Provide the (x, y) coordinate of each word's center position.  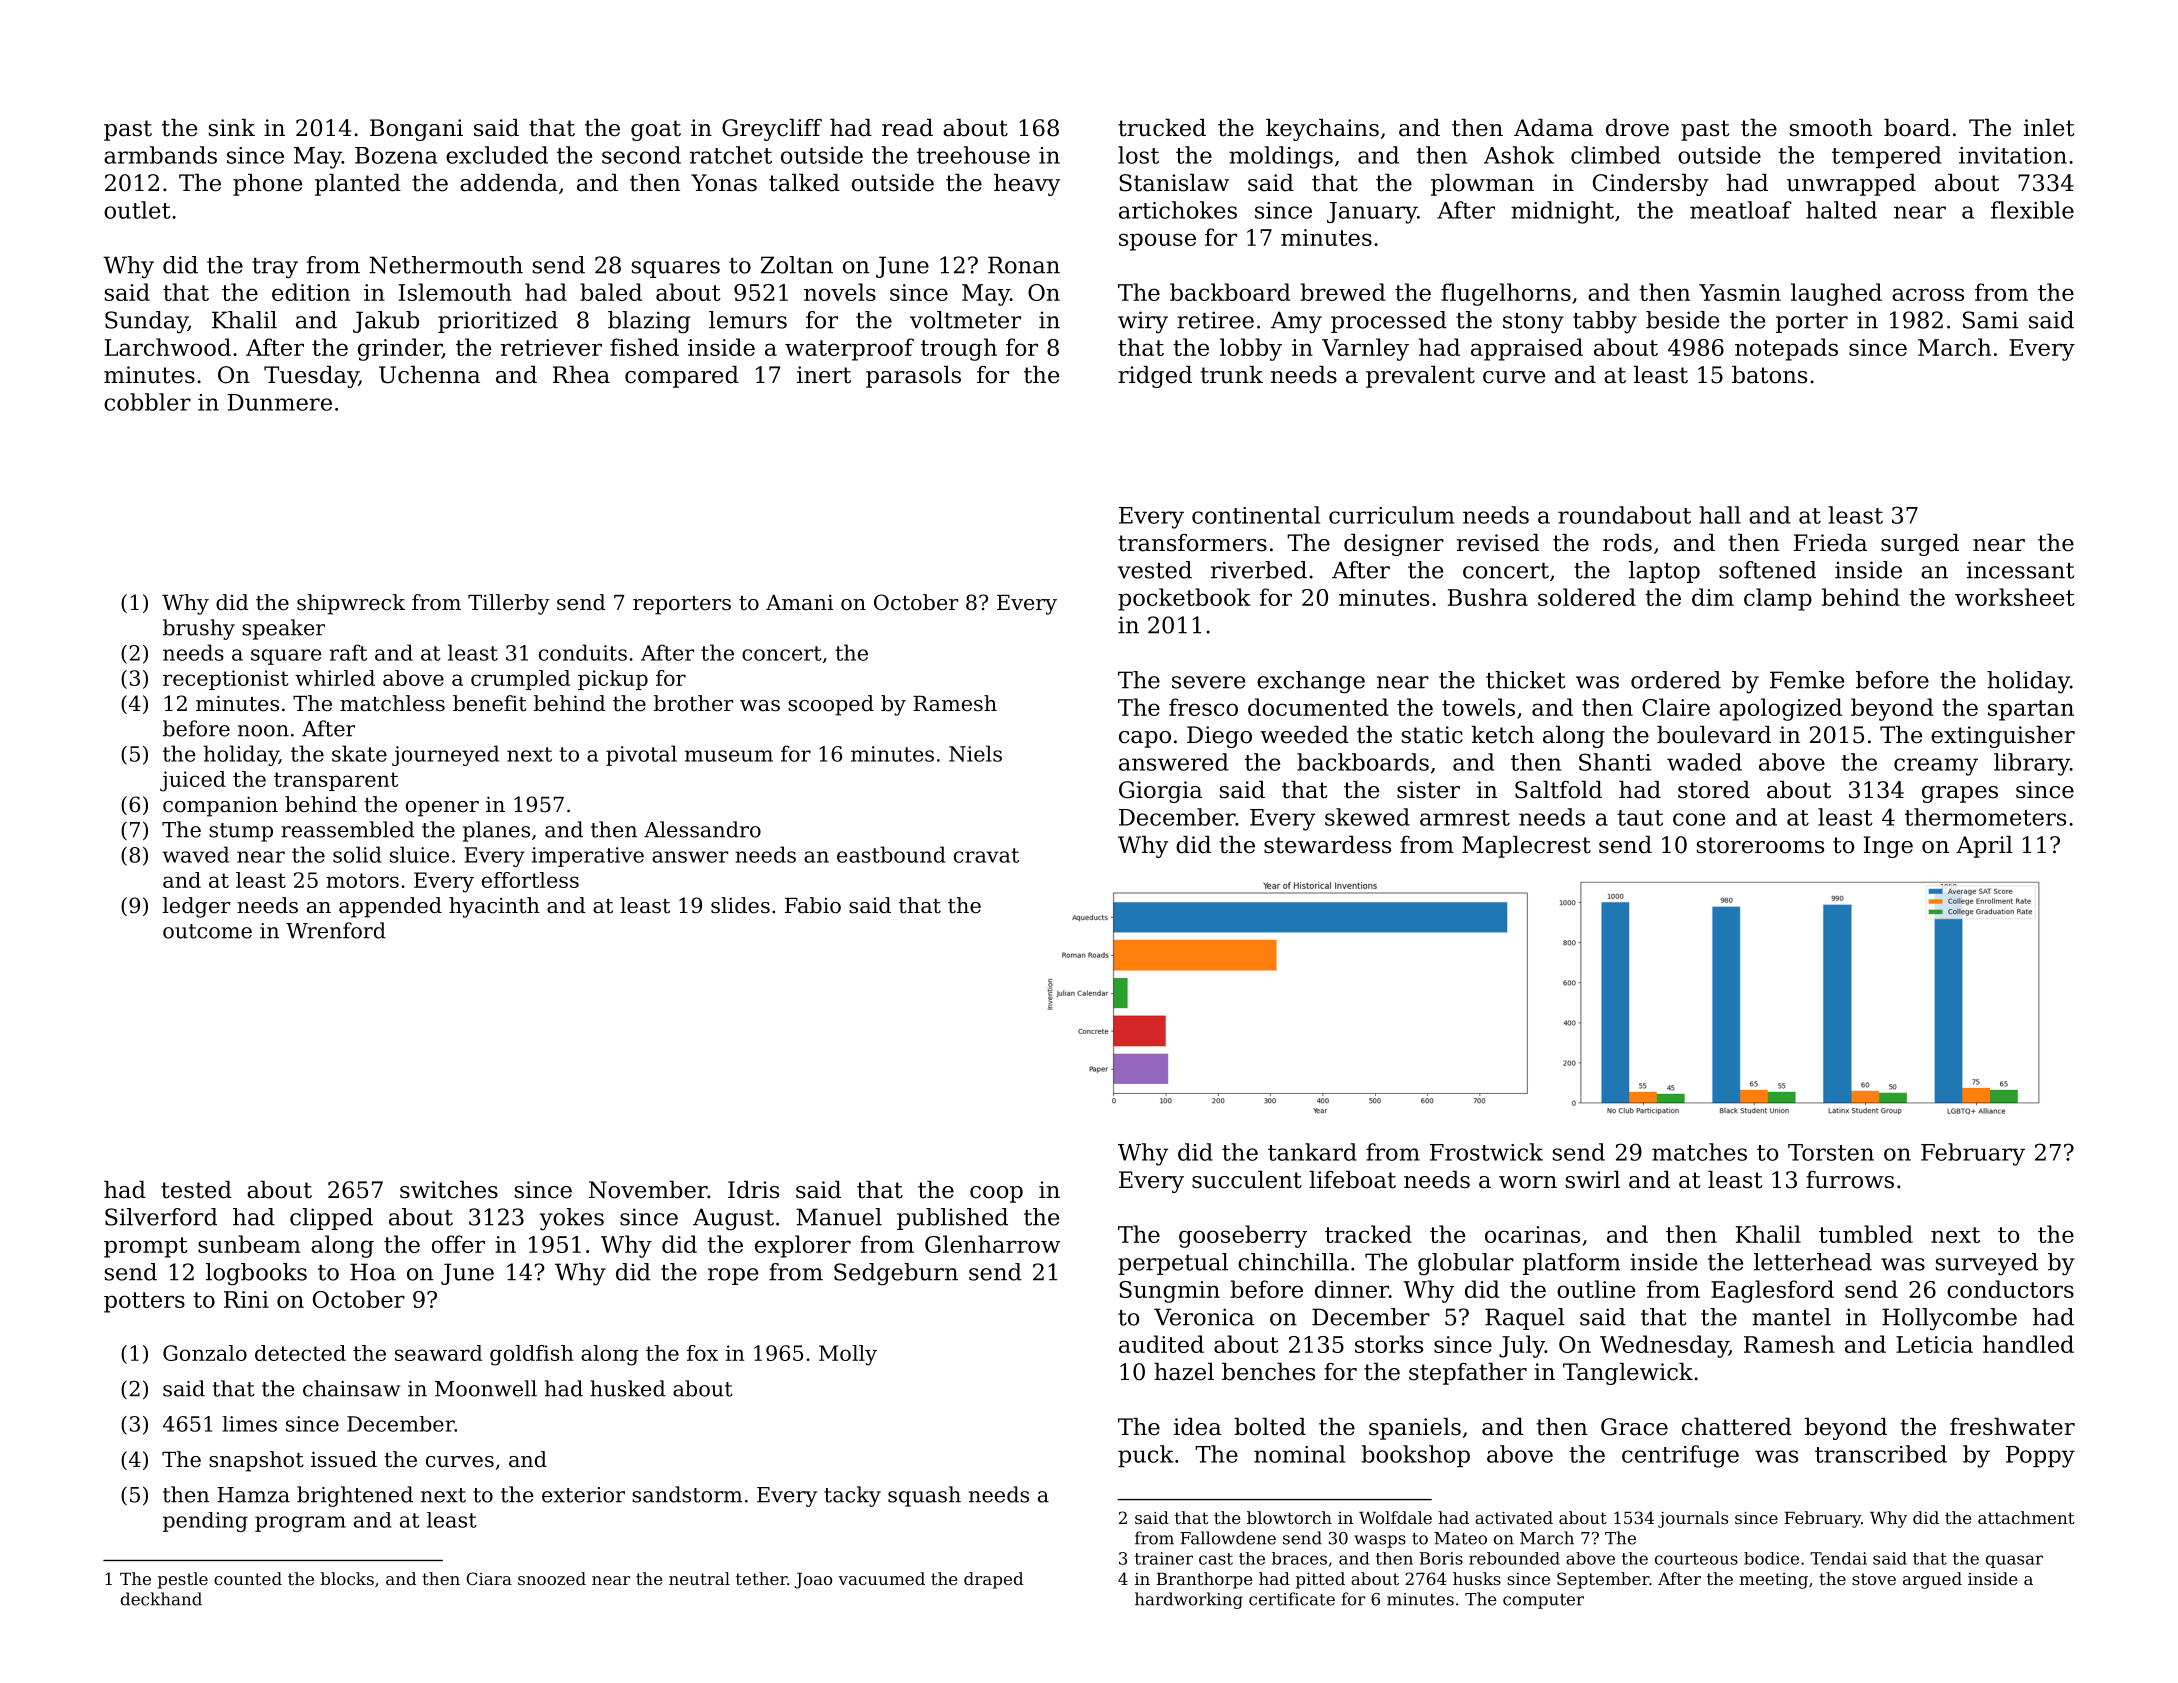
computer (1543, 1601)
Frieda (1830, 543)
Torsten (1831, 1152)
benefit (490, 703)
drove (1637, 128)
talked (804, 183)
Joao (813, 1581)
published (952, 1219)
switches (449, 1190)
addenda (509, 183)
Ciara (489, 1578)
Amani (799, 602)
